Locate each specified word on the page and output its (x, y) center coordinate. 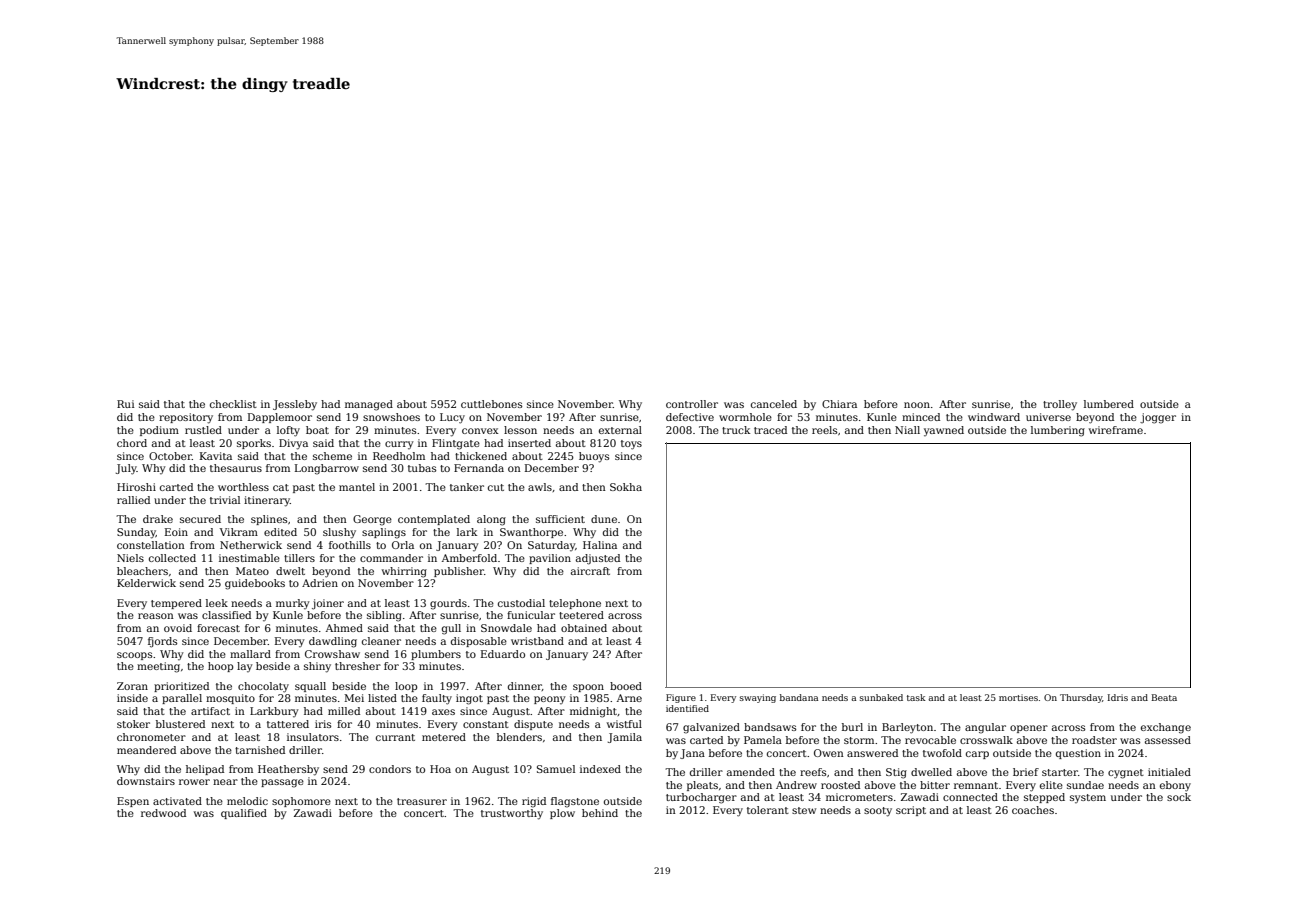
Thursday (1081, 698)
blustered (180, 724)
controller (692, 404)
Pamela (763, 740)
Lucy (452, 418)
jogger (1158, 418)
